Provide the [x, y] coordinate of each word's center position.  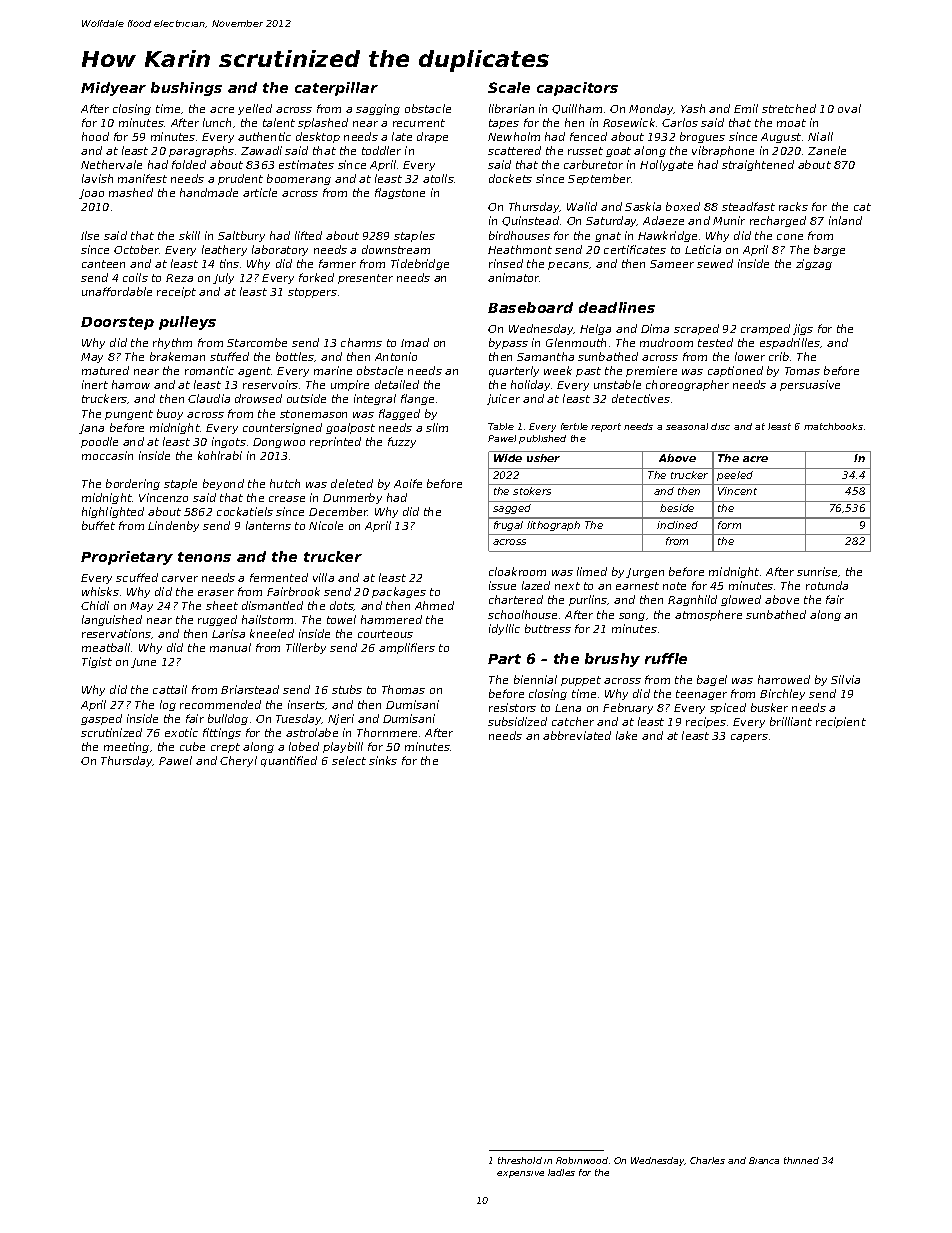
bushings [186, 89]
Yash [693, 108]
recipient [841, 722]
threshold [520, 1160]
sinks [383, 760]
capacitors [577, 89]
